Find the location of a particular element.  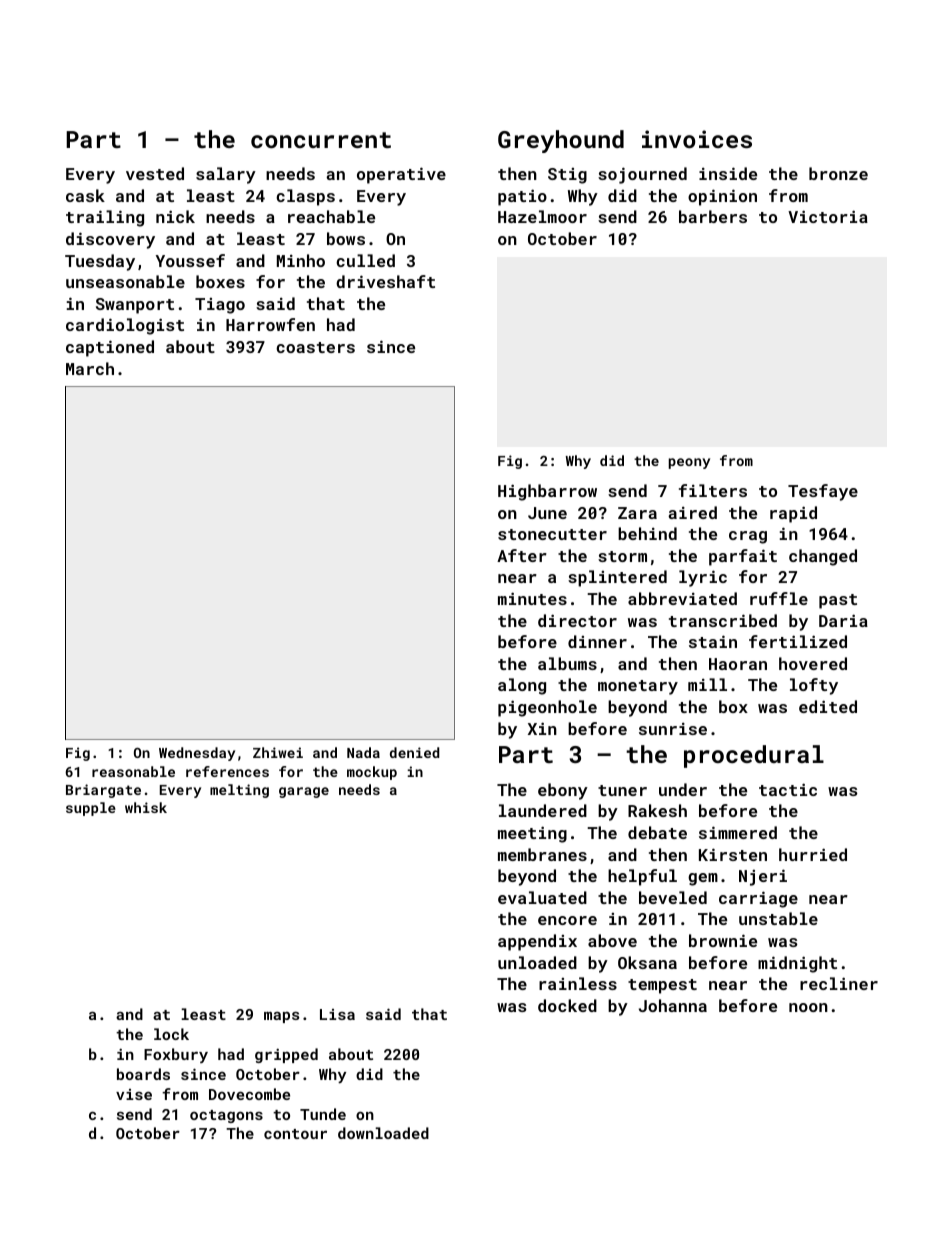

noon is located at coordinates (808, 1007).
